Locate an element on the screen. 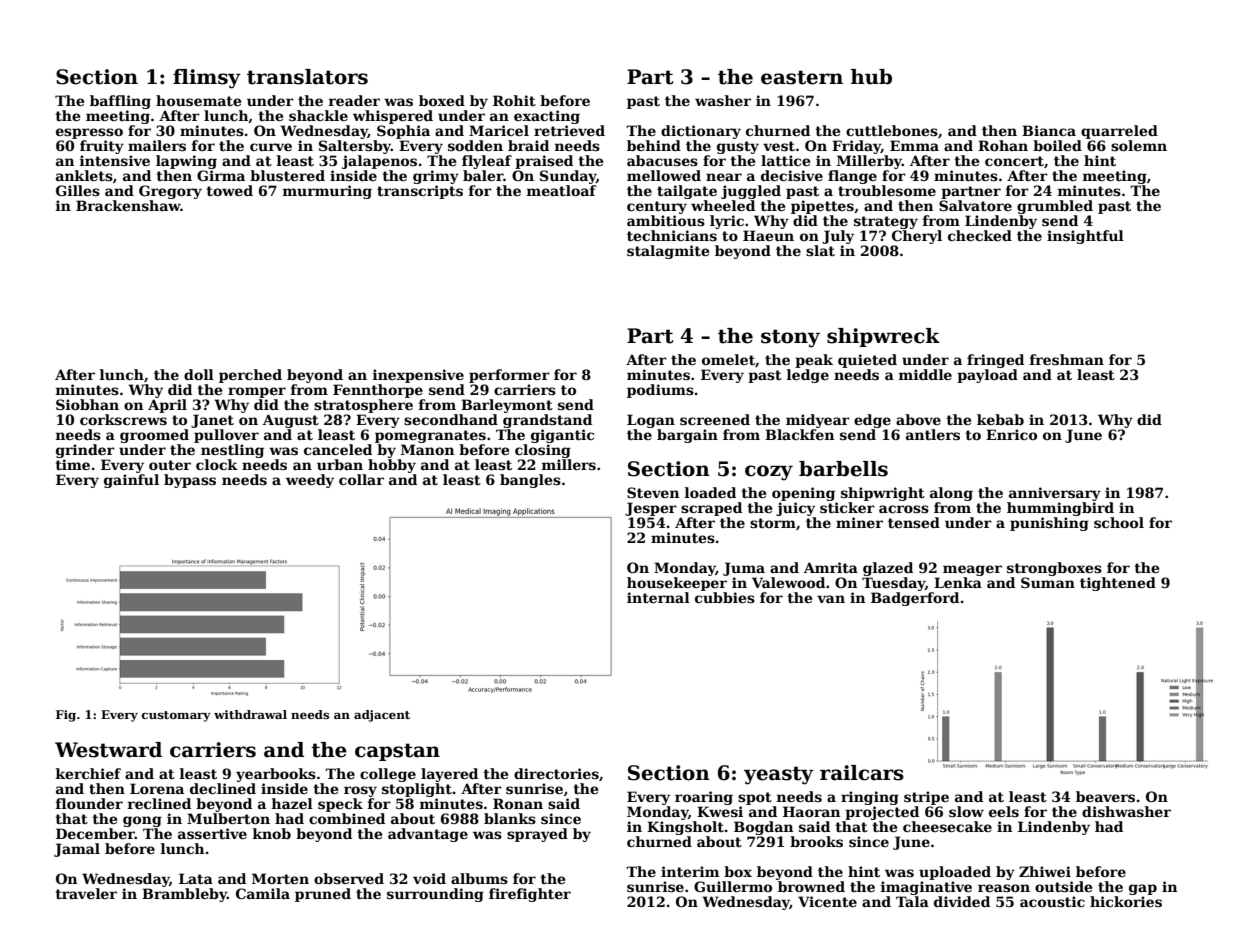 The height and width of the screenshot is (952, 1233). Vicente is located at coordinates (827, 901).
